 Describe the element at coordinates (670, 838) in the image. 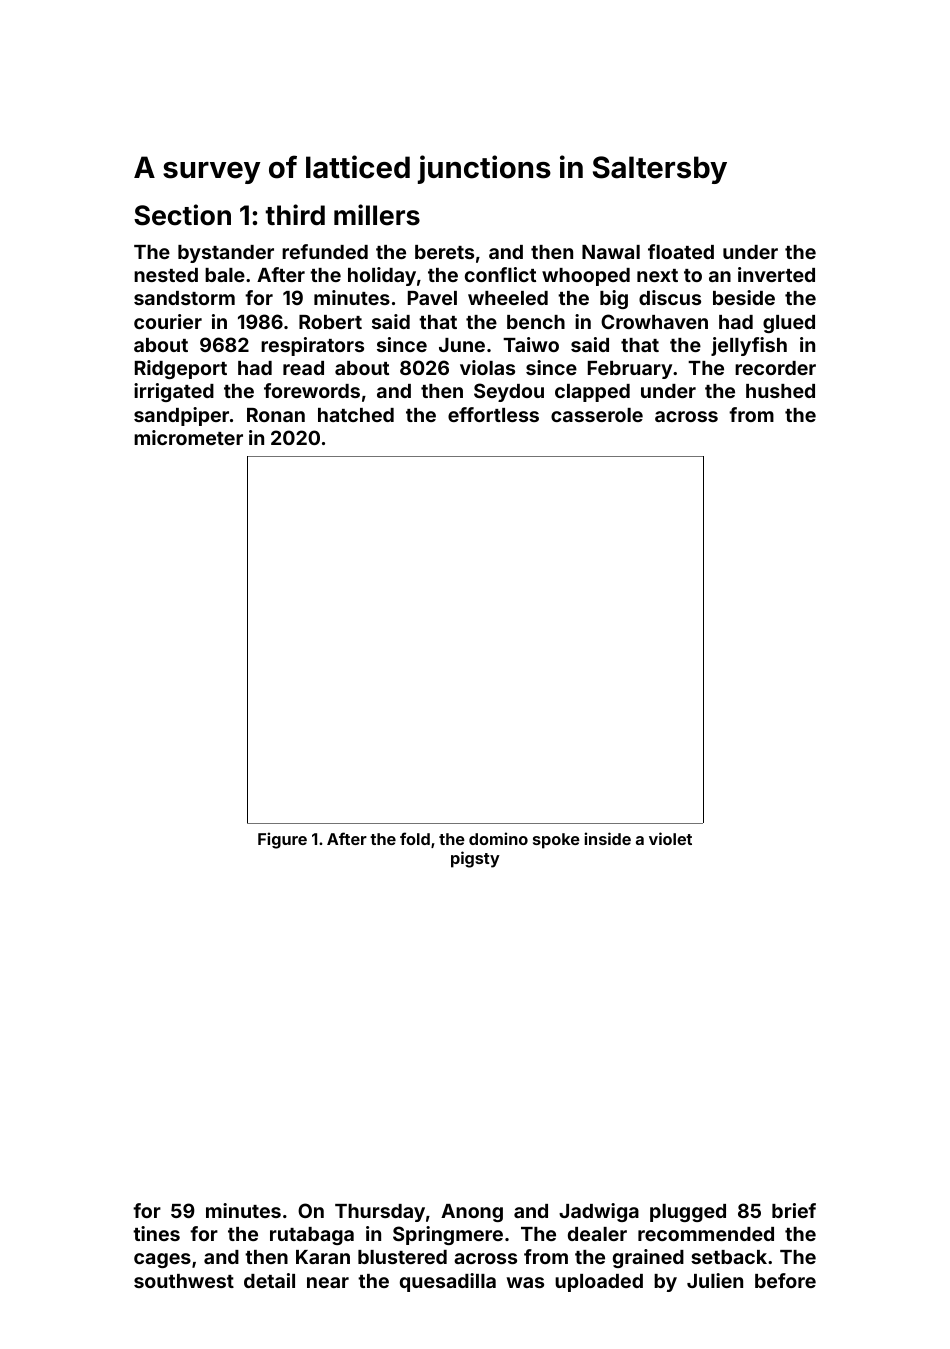

I see `violet` at that location.
